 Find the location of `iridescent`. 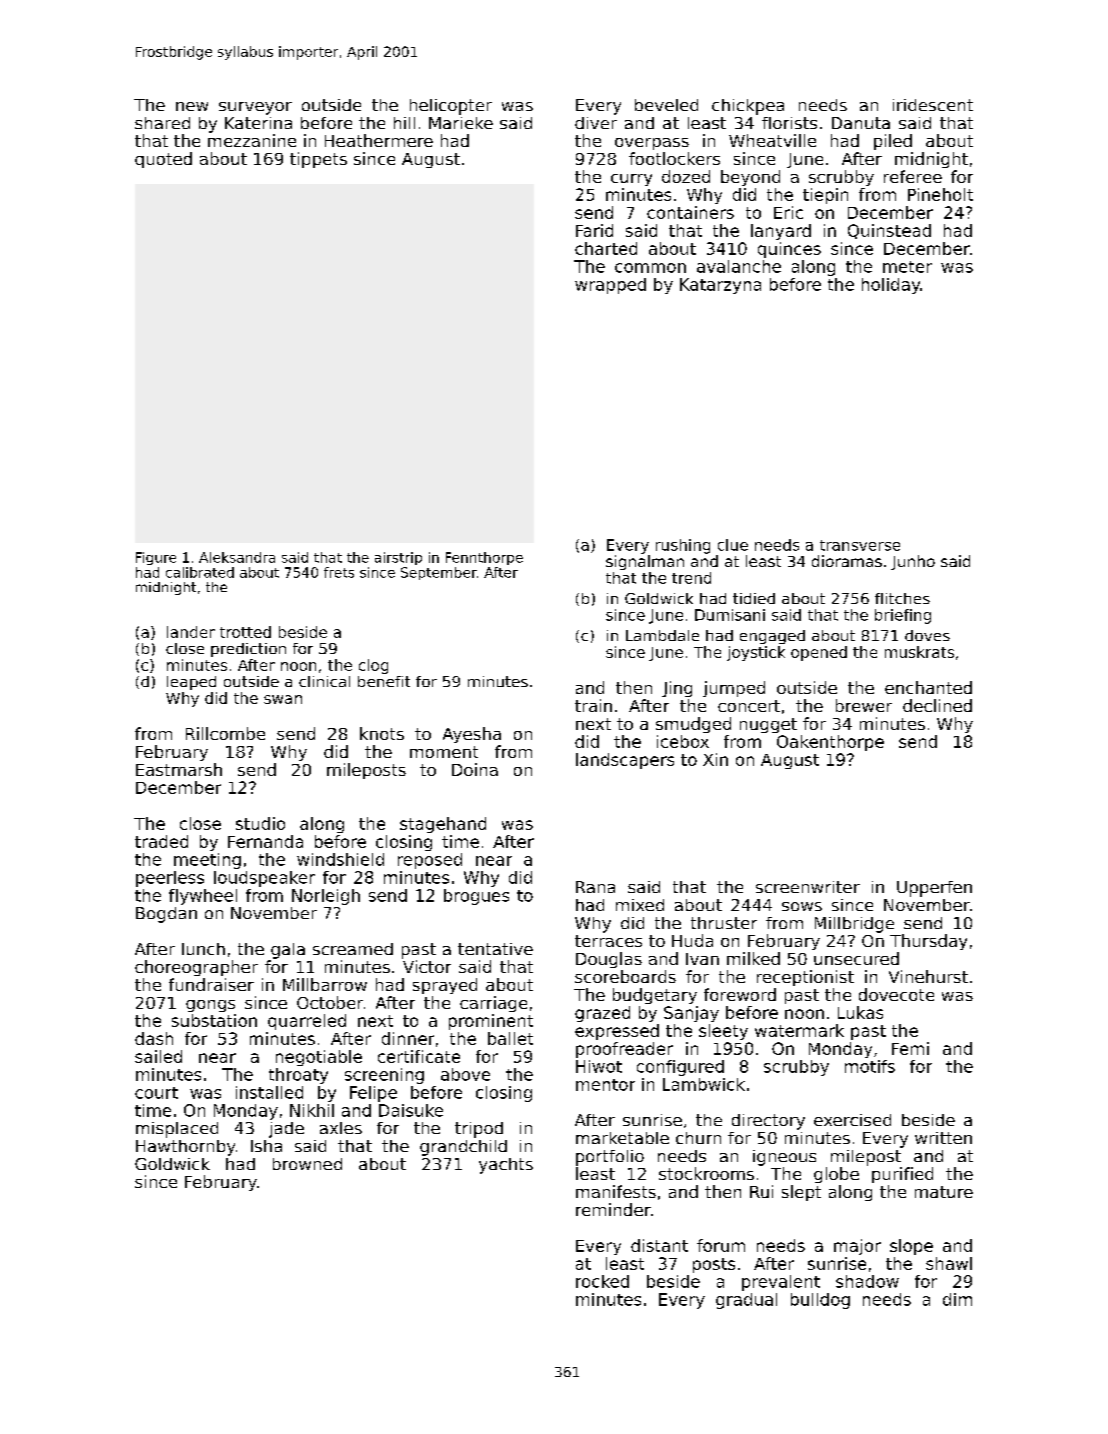

iridescent is located at coordinates (933, 105).
